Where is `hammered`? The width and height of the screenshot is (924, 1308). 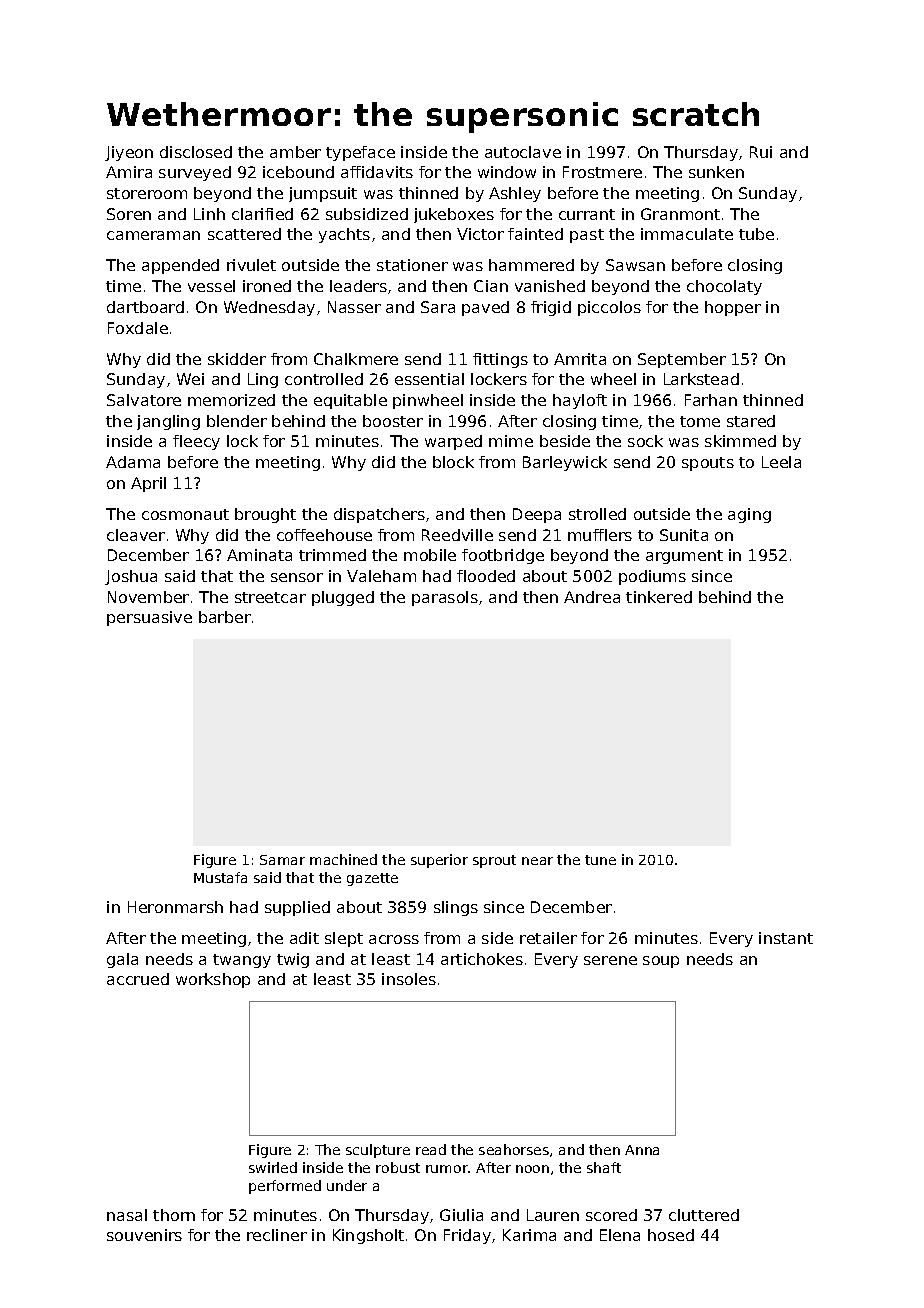
hammered is located at coordinates (531, 265).
